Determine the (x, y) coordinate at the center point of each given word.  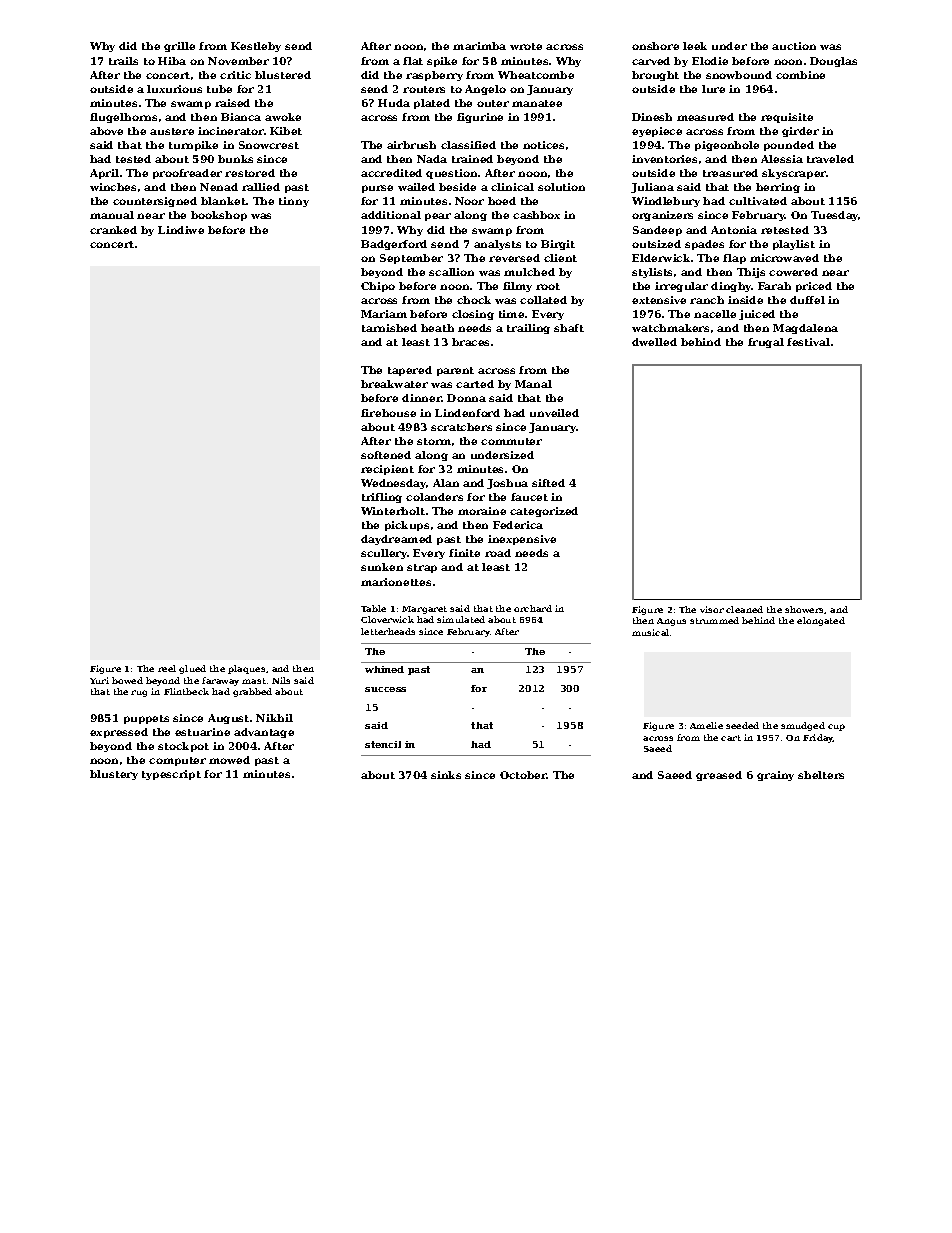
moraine (482, 511)
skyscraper (794, 174)
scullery (384, 554)
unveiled (554, 413)
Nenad (219, 187)
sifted (548, 483)
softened (386, 455)
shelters (821, 775)
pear (438, 217)
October (523, 775)
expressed (119, 733)
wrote (526, 46)
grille (179, 47)
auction (794, 46)
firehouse (388, 413)
